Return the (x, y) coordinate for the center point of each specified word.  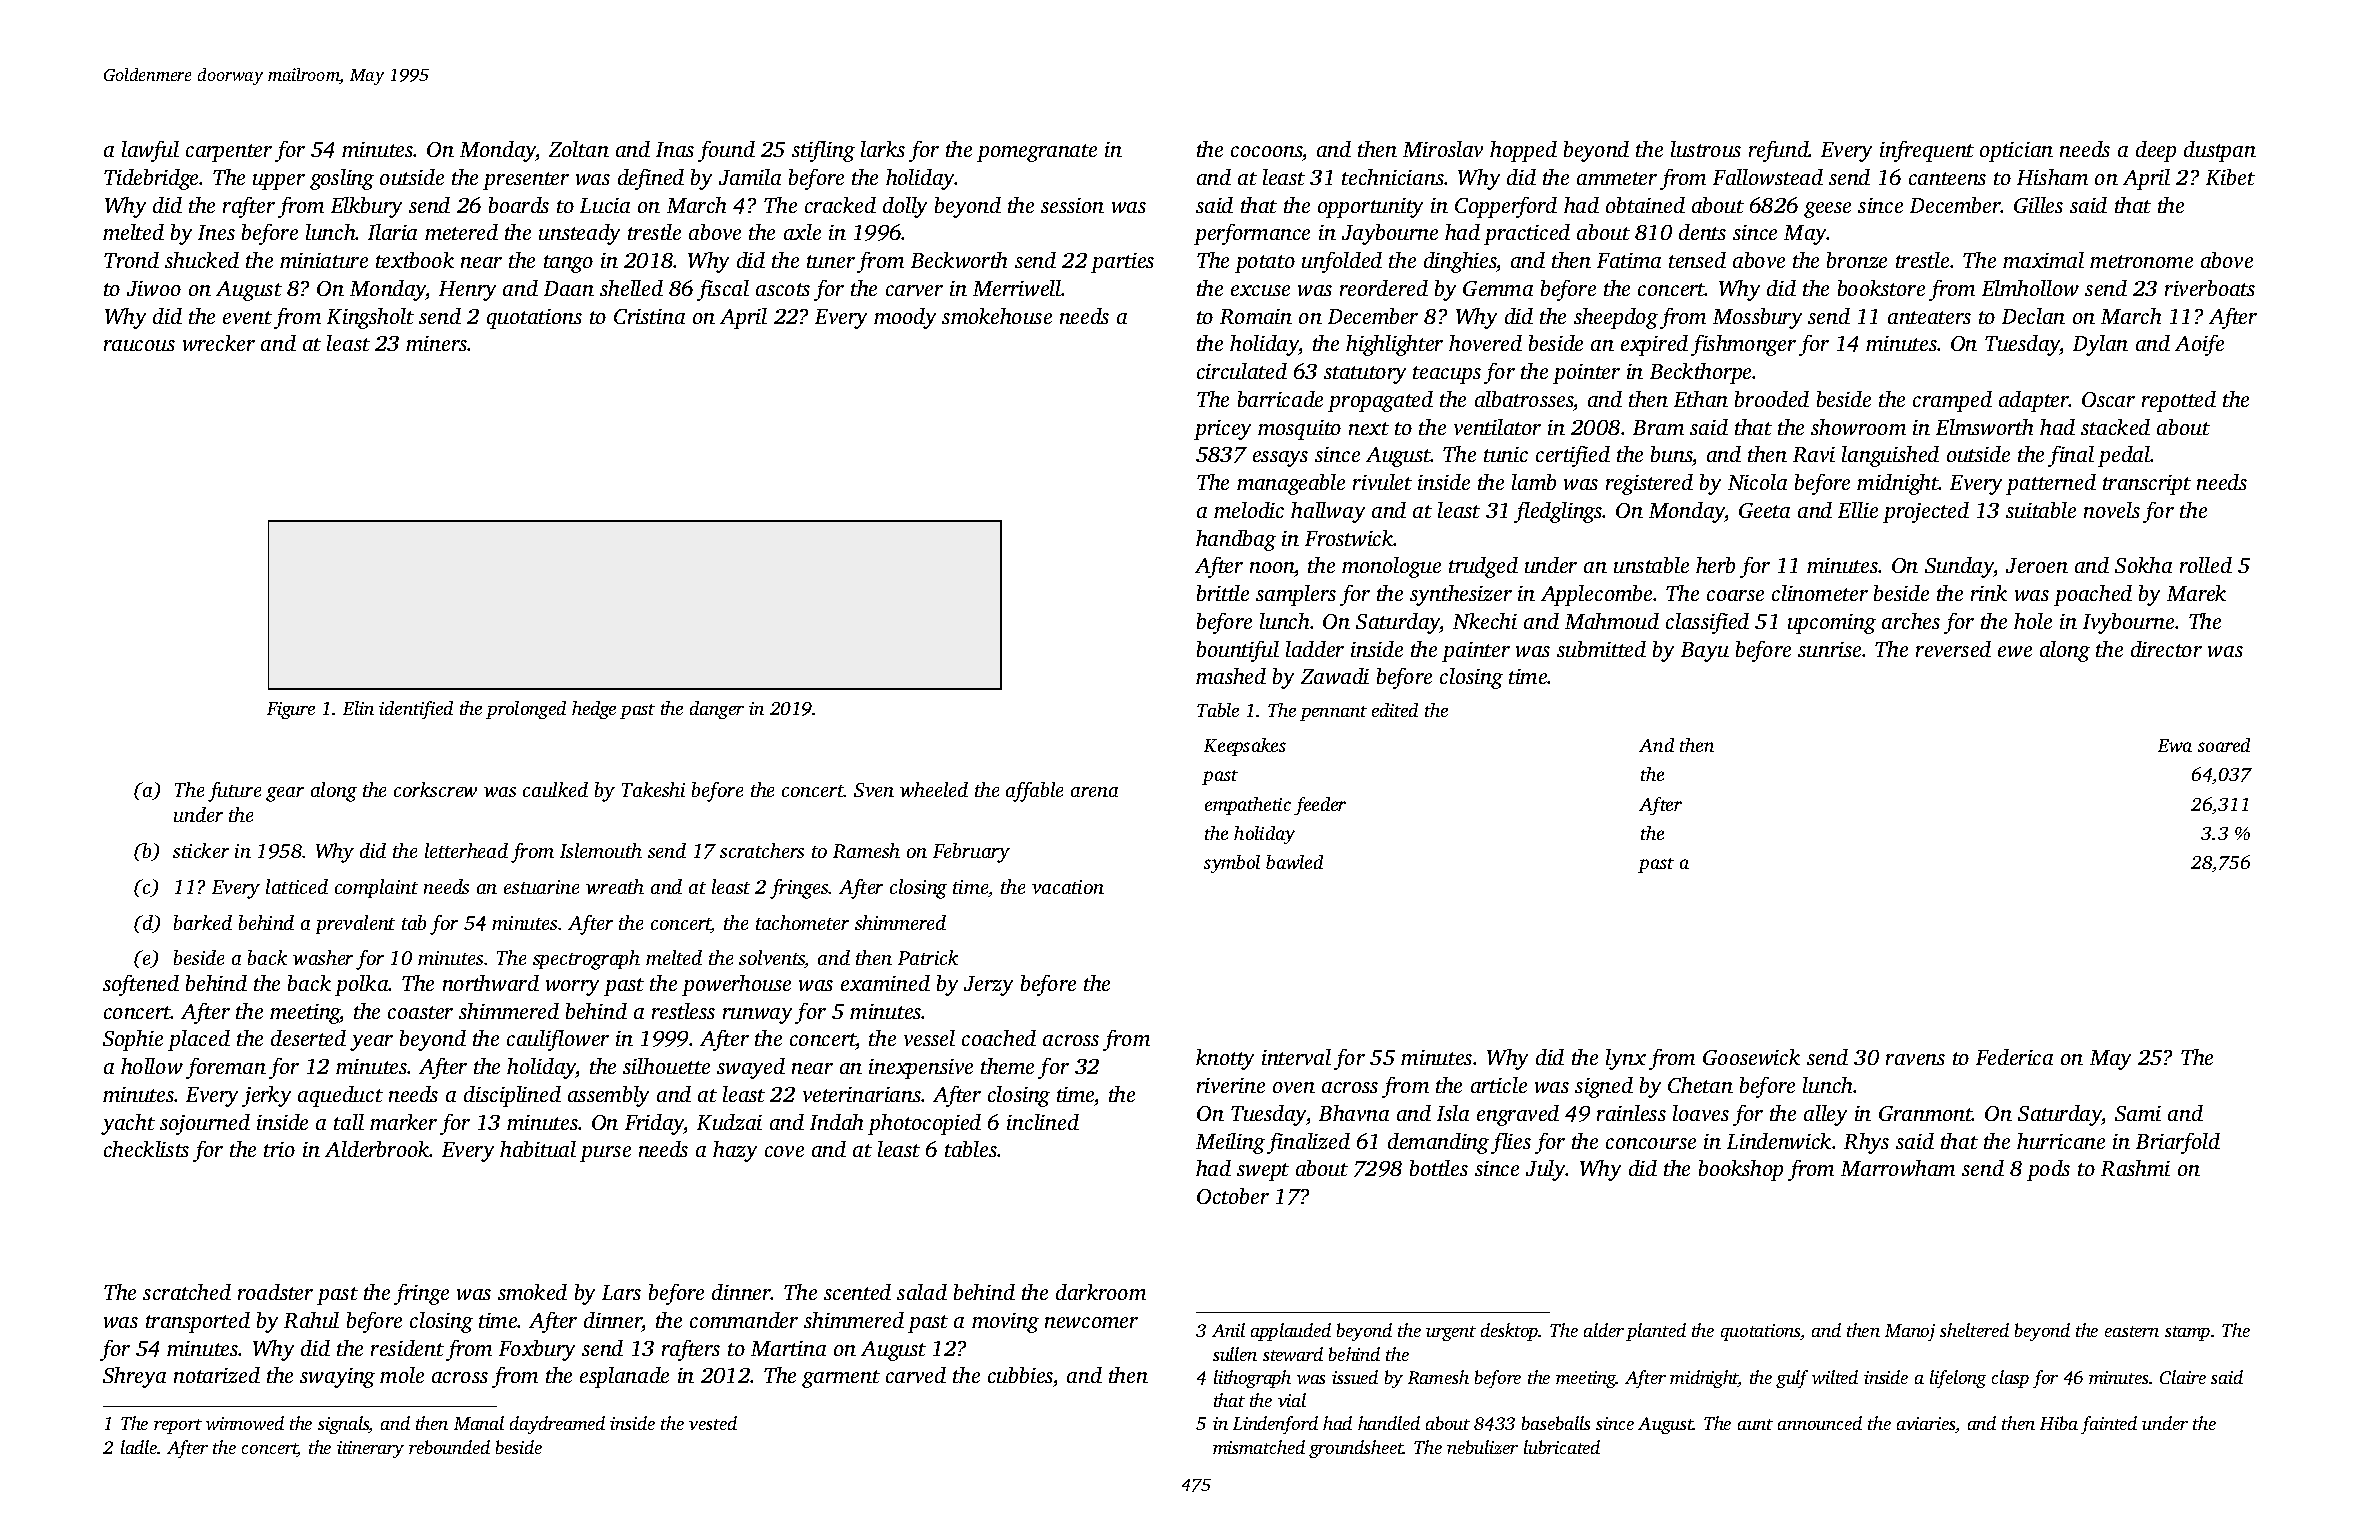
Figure (291, 710)
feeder (1320, 806)
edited (1395, 710)
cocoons (1267, 151)
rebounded (449, 1447)
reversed (1953, 649)
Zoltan (579, 149)
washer (323, 957)
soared (2224, 745)
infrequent (1927, 151)
